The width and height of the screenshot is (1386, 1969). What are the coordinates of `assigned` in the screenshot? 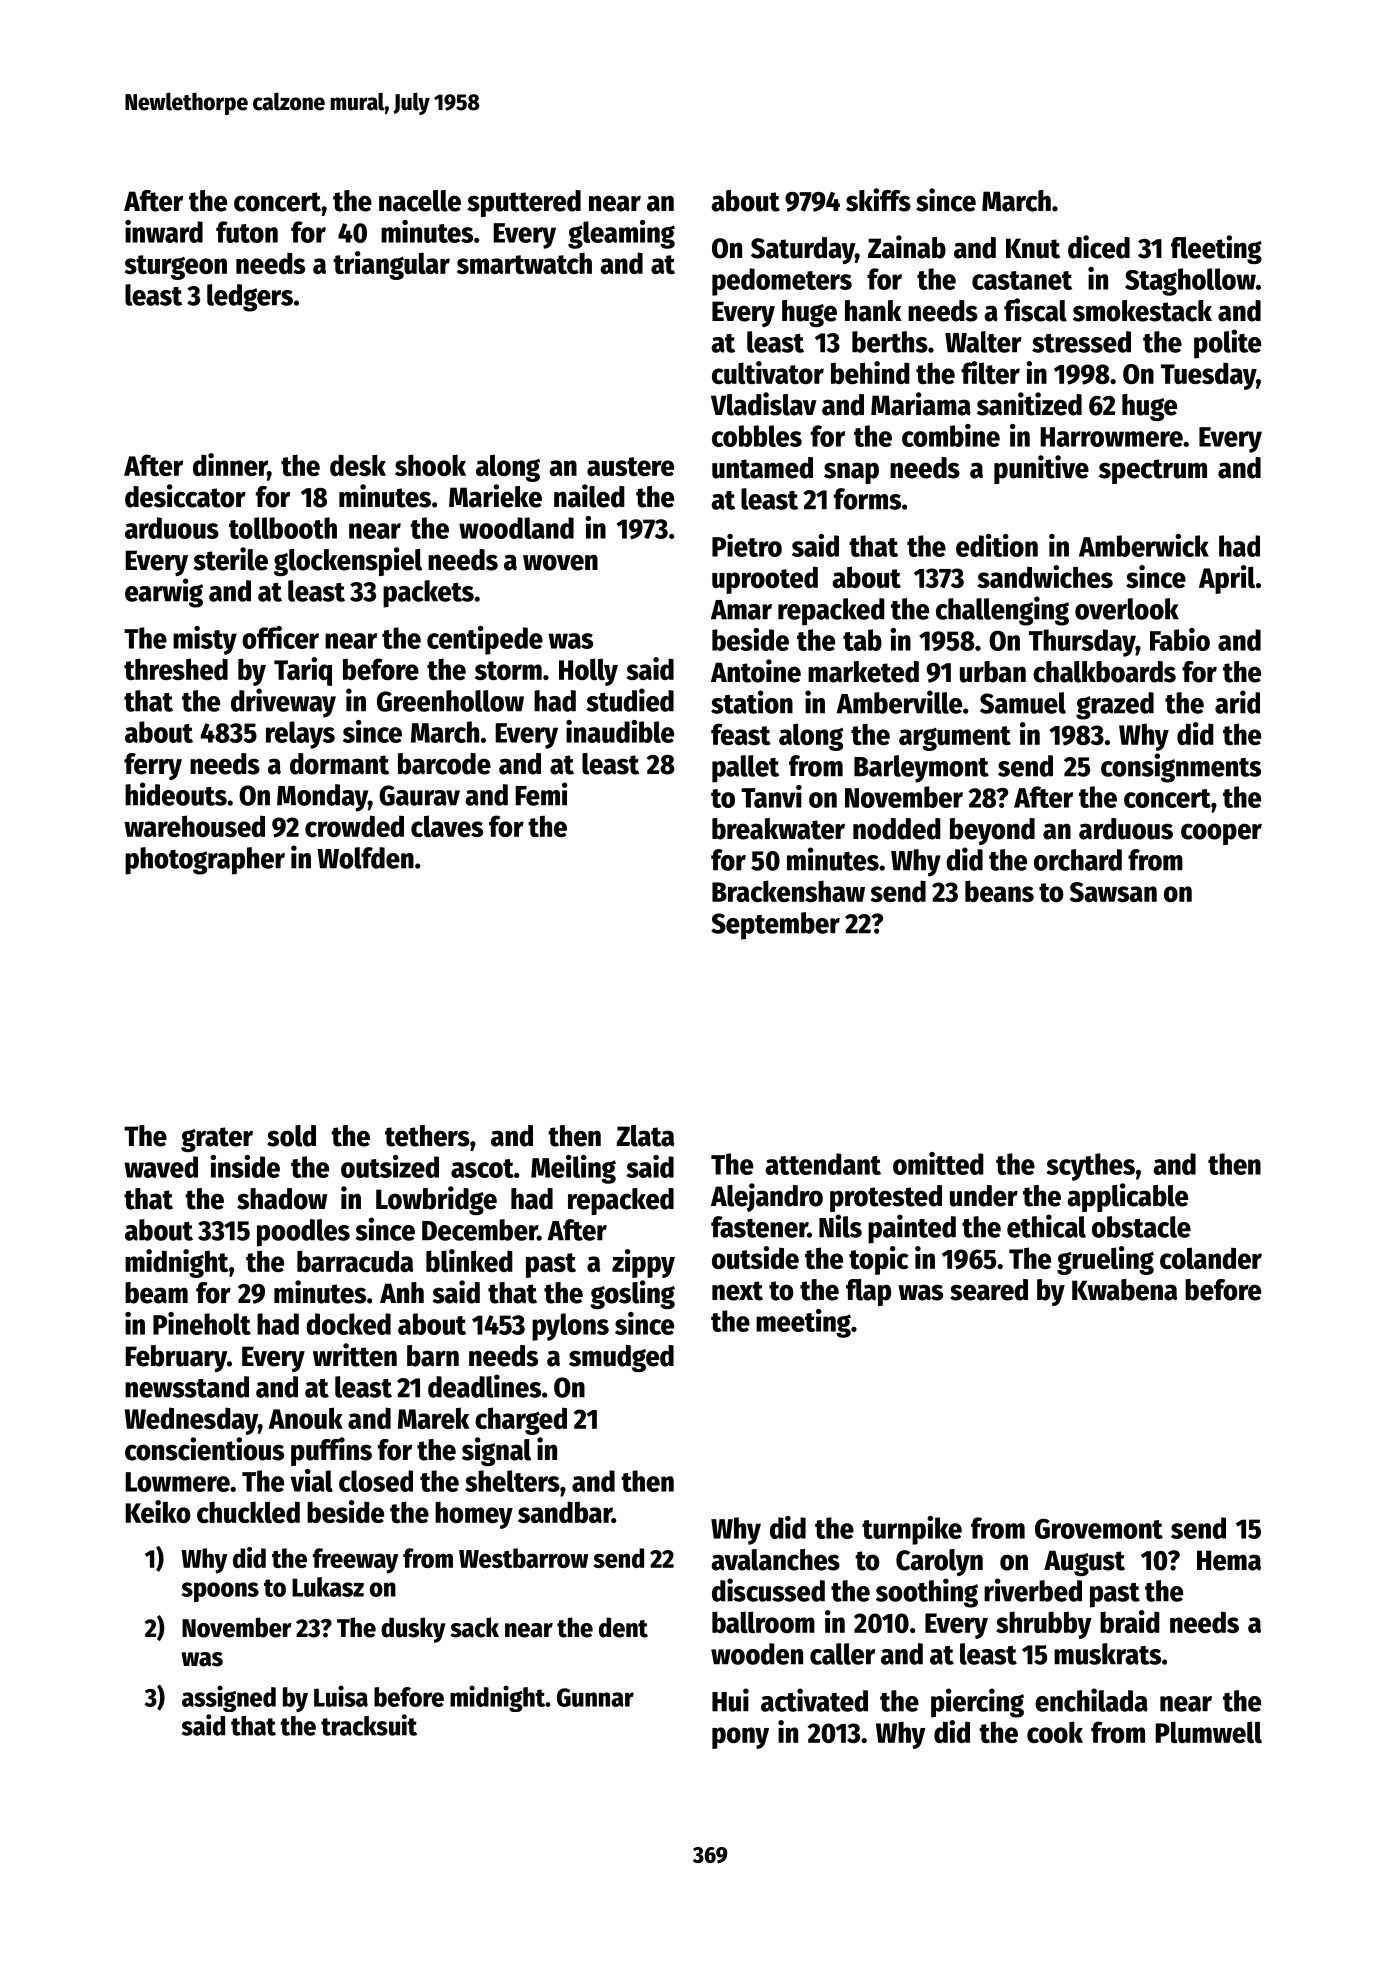 It's located at (229, 1698).
